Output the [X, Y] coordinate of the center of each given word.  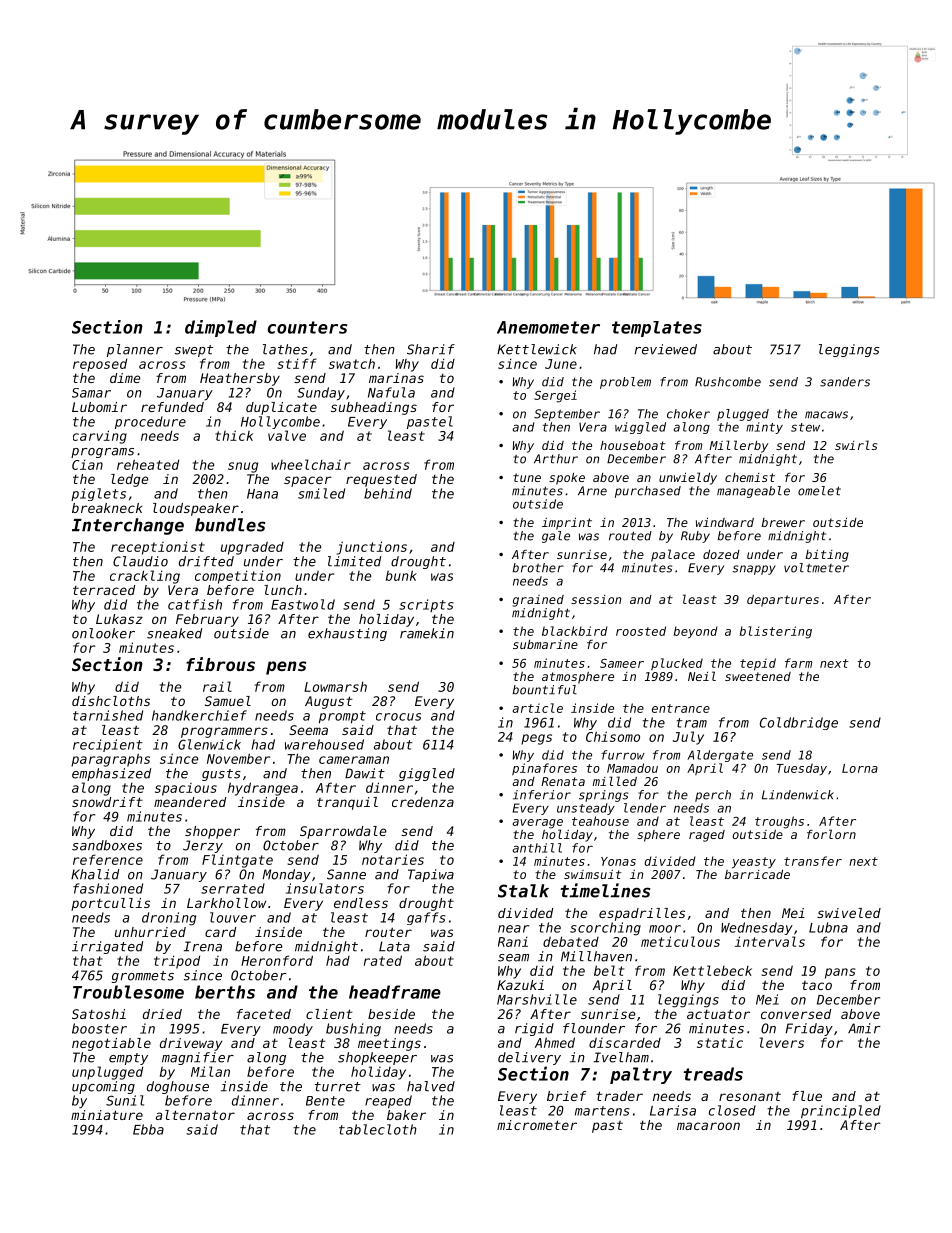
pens [286, 668]
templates [657, 329]
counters [307, 327]
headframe [395, 992]
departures [783, 601]
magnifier [198, 1058]
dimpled [221, 328]
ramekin [427, 633]
